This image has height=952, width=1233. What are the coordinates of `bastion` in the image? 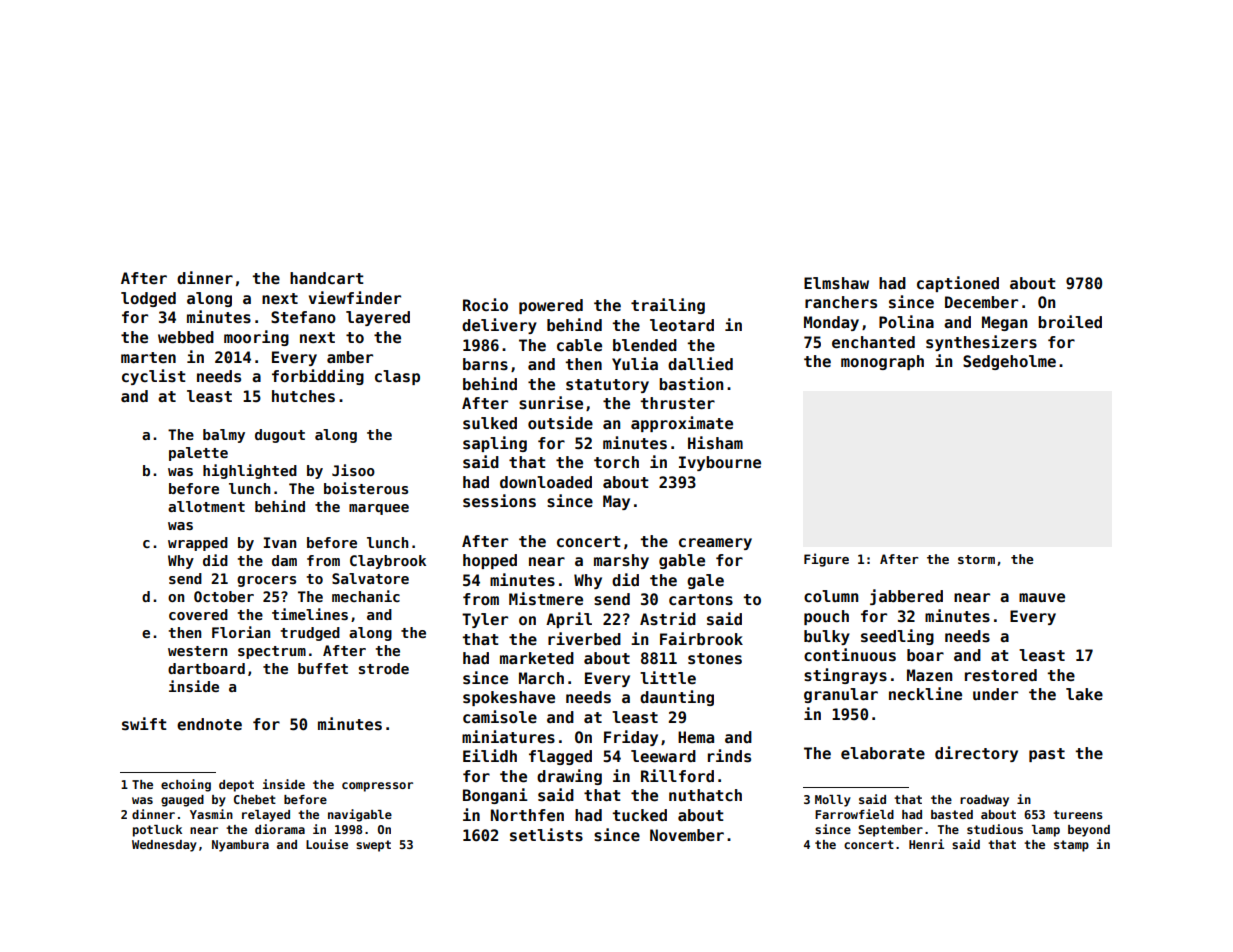 It's located at (691, 384).
